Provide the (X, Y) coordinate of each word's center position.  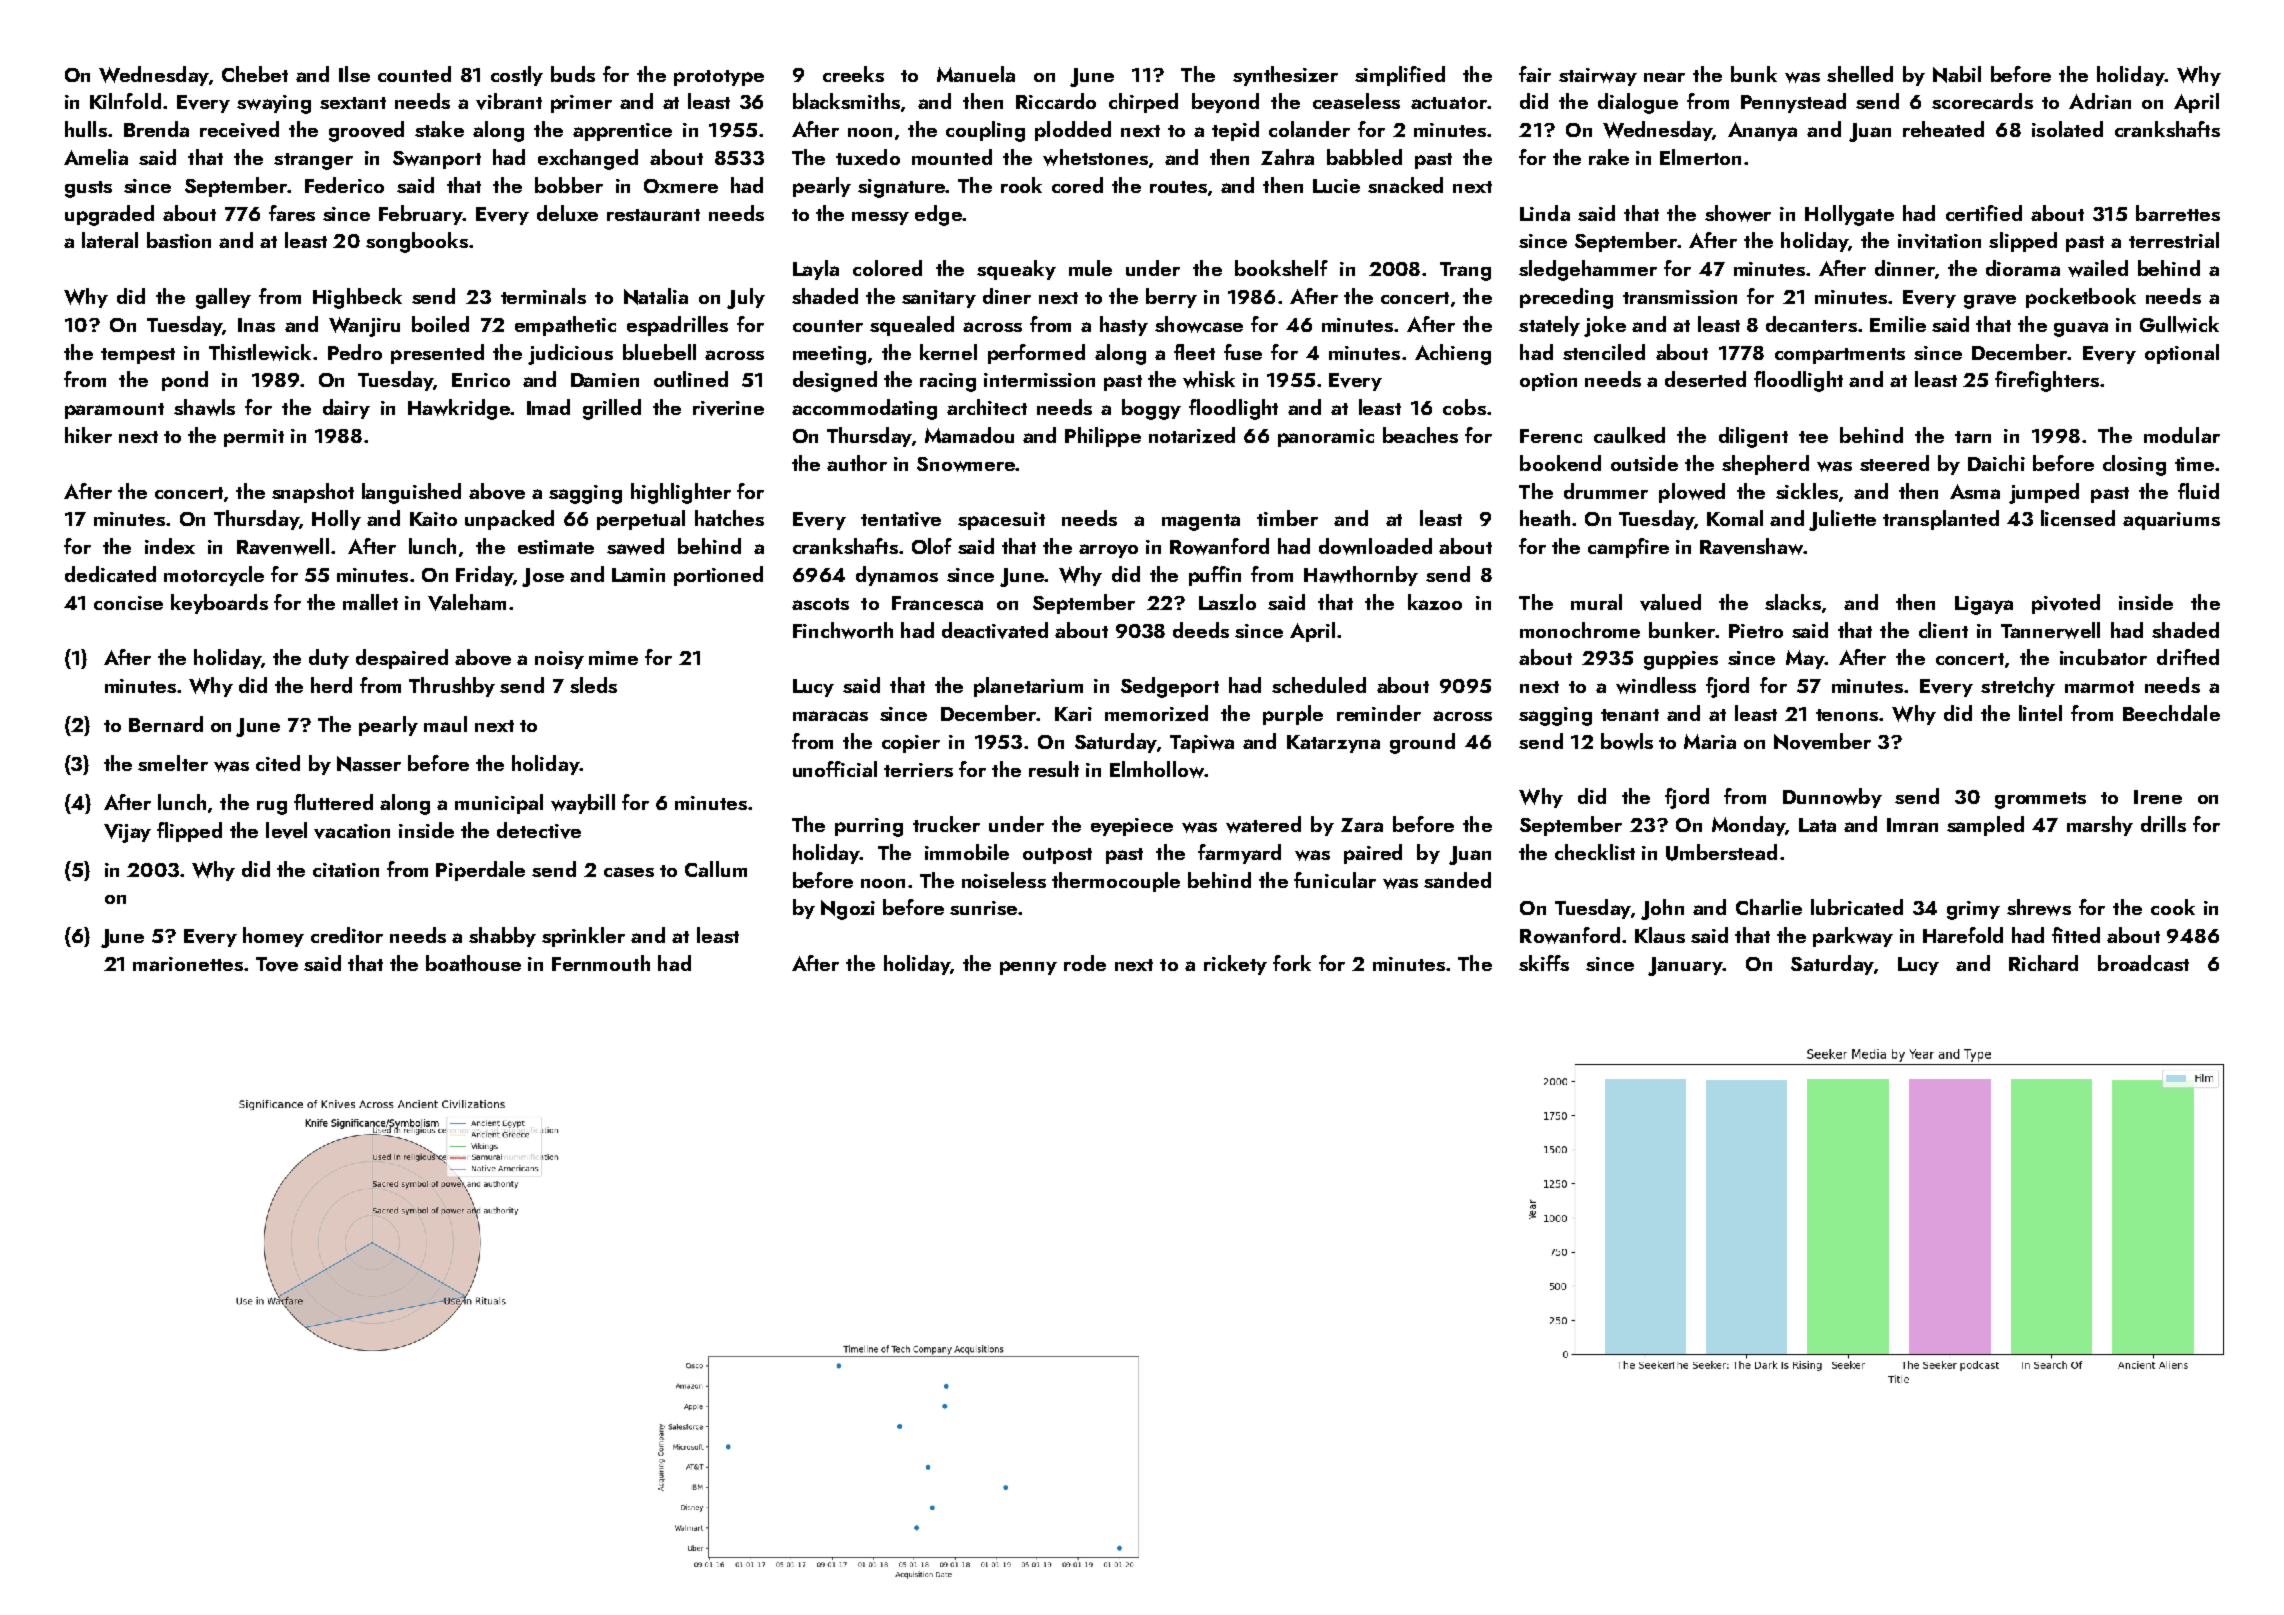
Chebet (255, 74)
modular (2182, 435)
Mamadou (969, 435)
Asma (1975, 491)
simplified (1400, 76)
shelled (1860, 74)
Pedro (355, 352)
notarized (1192, 435)
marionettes (188, 964)
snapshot (313, 493)
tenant (1630, 715)
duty (329, 659)
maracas (830, 716)
